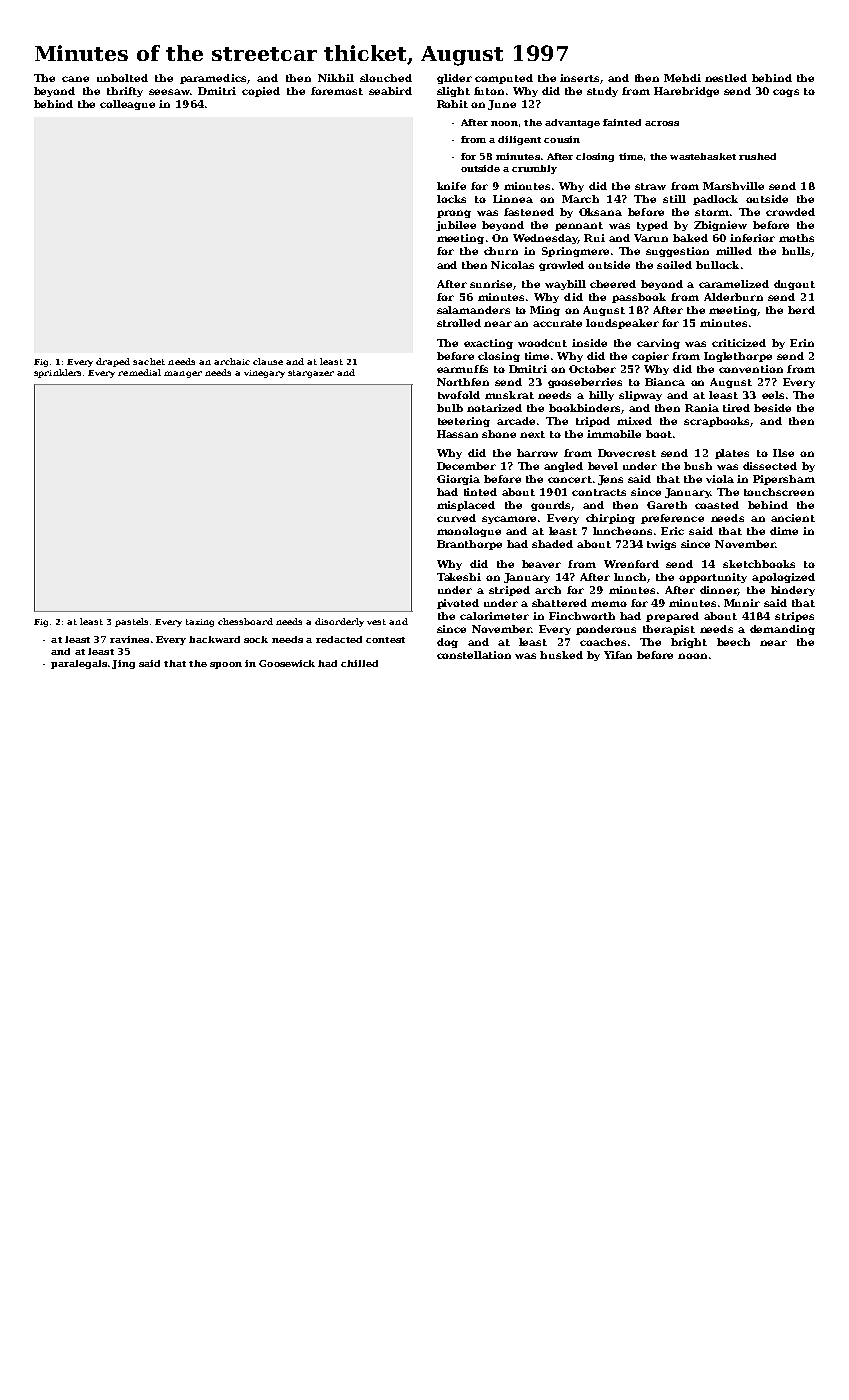  I want to click on herd, so click(801, 310).
